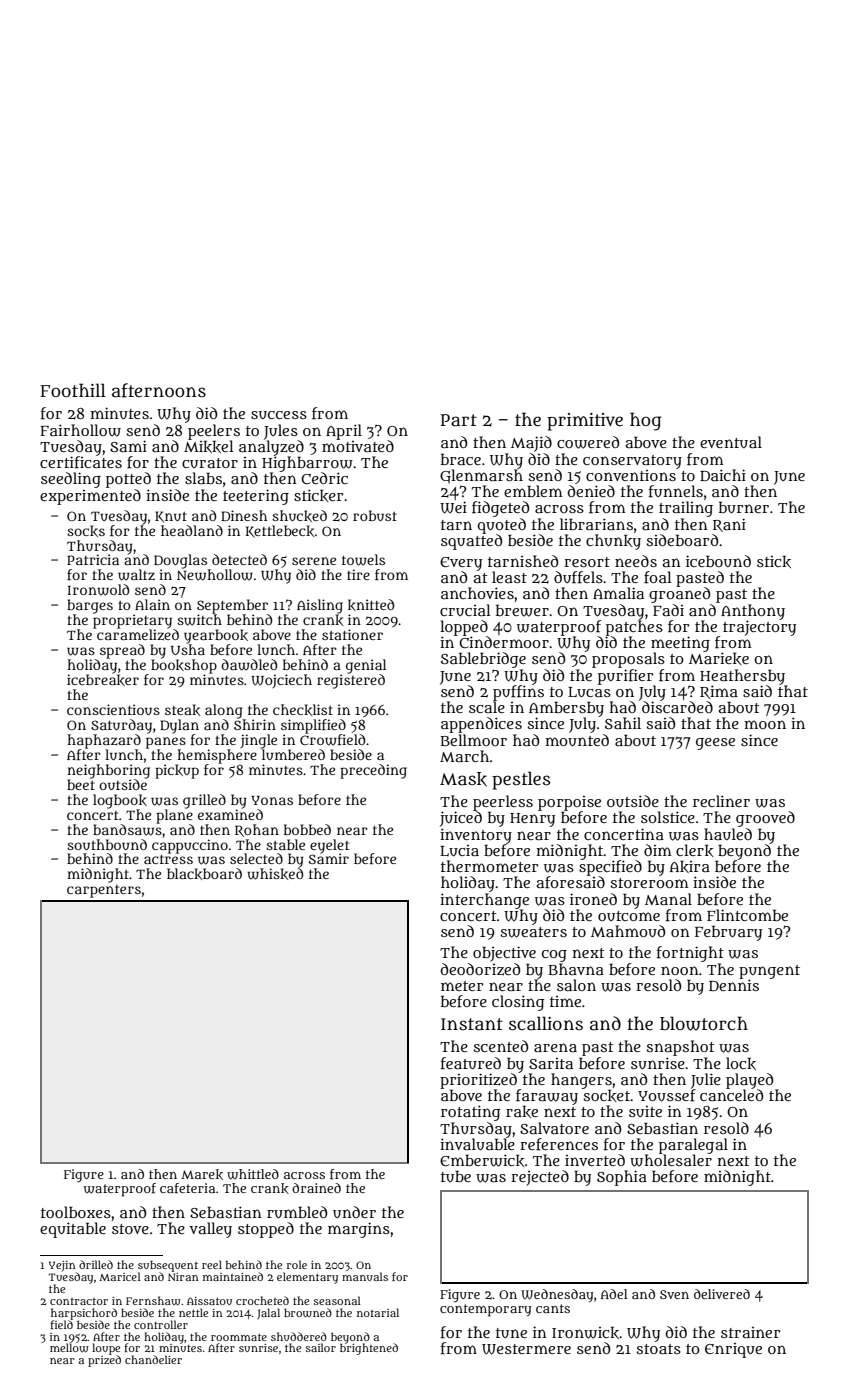 This screenshot has width=849, height=1400. Describe the element at coordinates (632, 462) in the screenshot. I see `conservatory` at that location.
